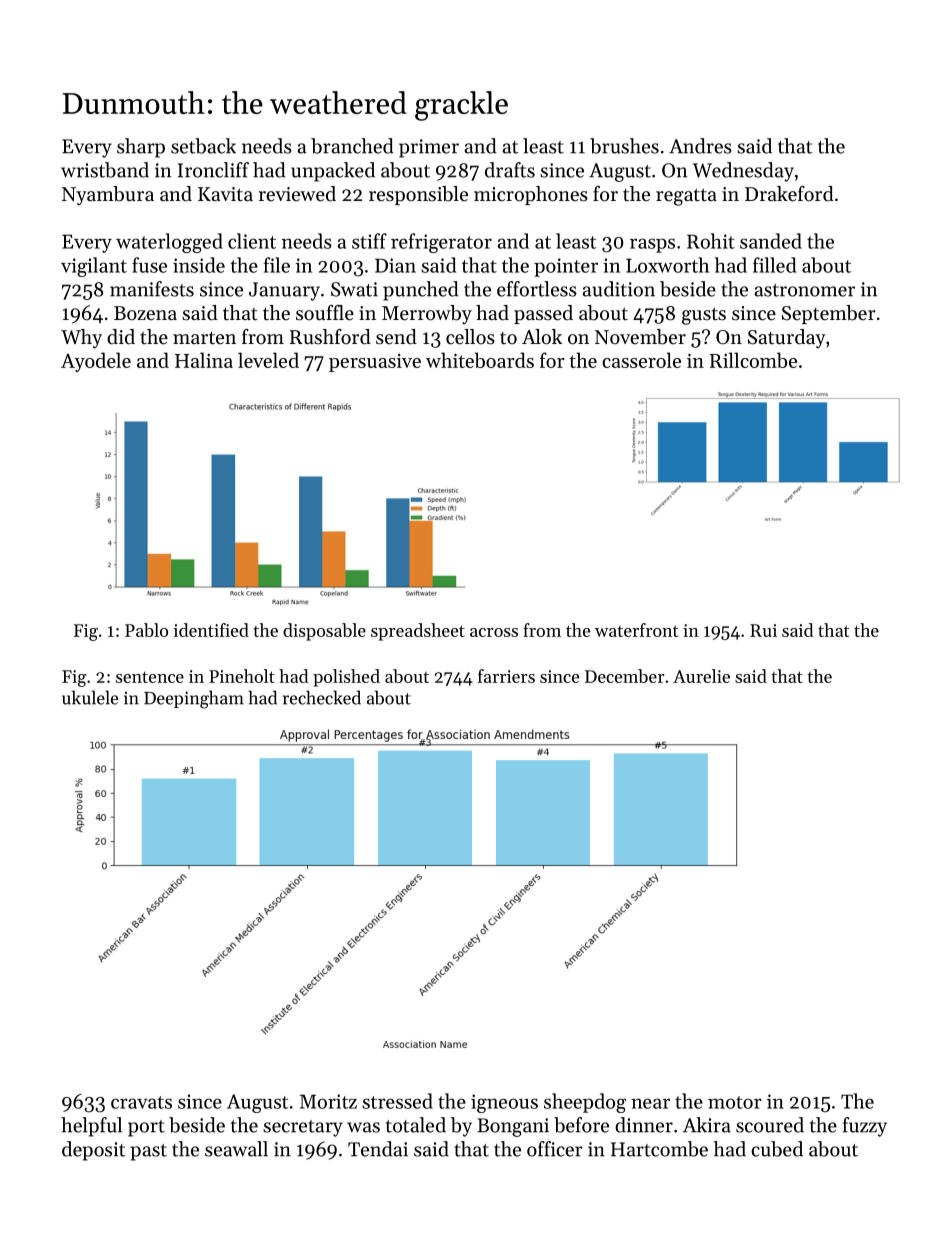 The width and height of the document is (952, 1233). Describe the element at coordinates (701, 676) in the document. I see `Aurelie` at that location.
